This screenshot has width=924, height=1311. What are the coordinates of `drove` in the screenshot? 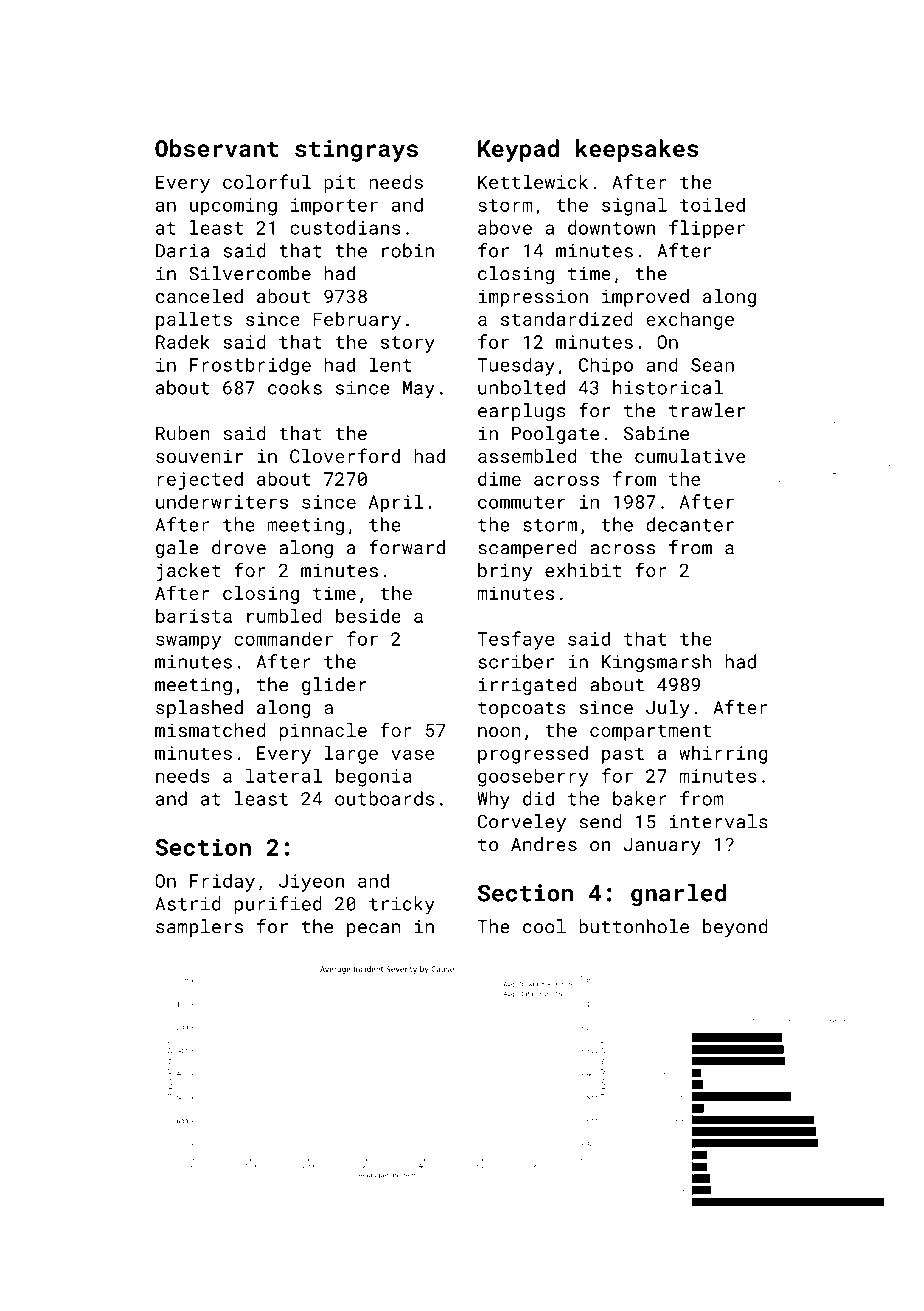 It's located at (239, 547).
